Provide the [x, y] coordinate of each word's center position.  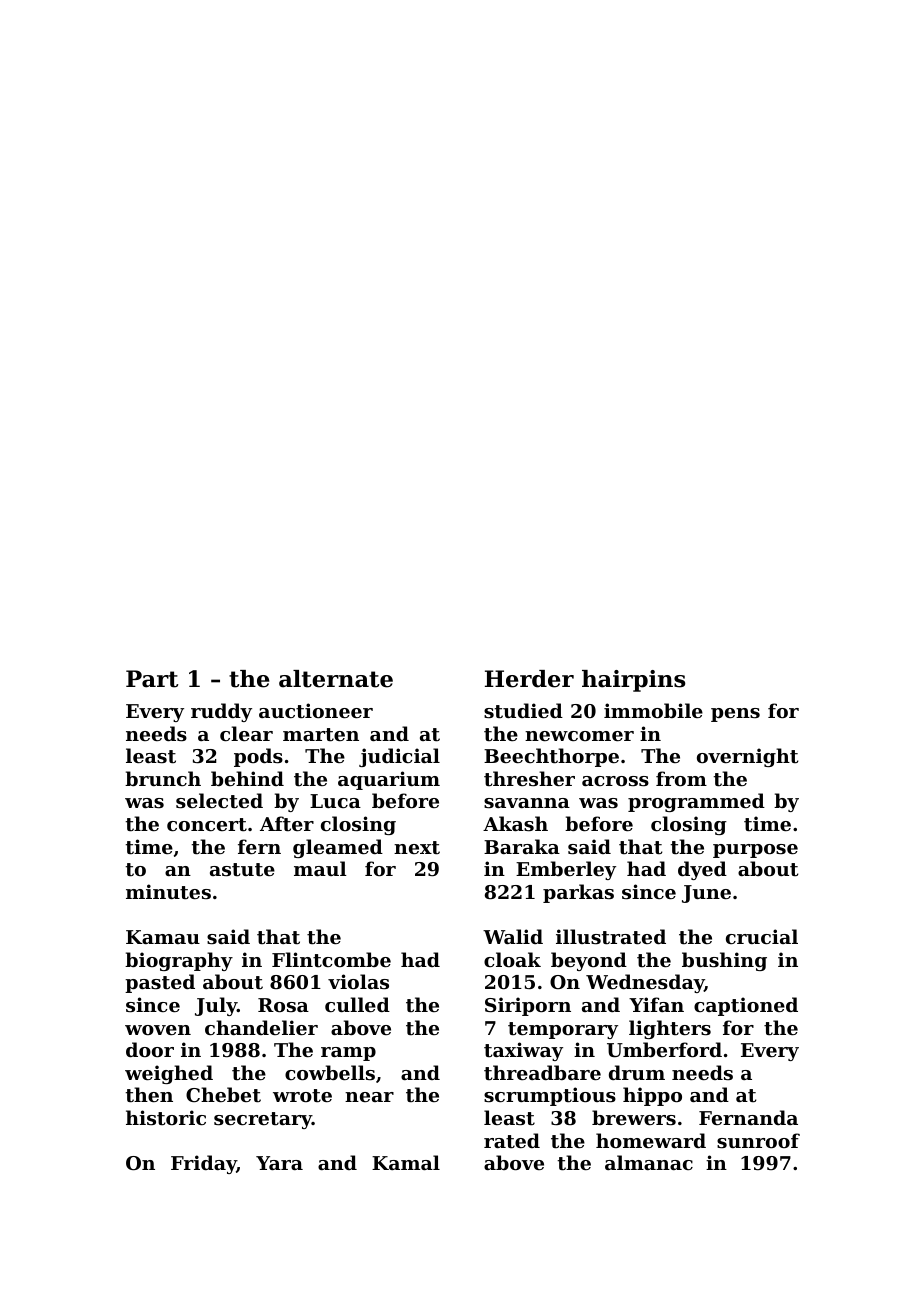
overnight [747, 757]
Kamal [406, 1162]
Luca [335, 801]
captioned [746, 1006]
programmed [696, 802]
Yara [279, 1163]
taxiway [523, 1051]
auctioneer [316, 711]
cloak [512, 959]
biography [179, 961]
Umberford [664, 1050]
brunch [163, 778]
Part [152, 679]
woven [158, 1030]
